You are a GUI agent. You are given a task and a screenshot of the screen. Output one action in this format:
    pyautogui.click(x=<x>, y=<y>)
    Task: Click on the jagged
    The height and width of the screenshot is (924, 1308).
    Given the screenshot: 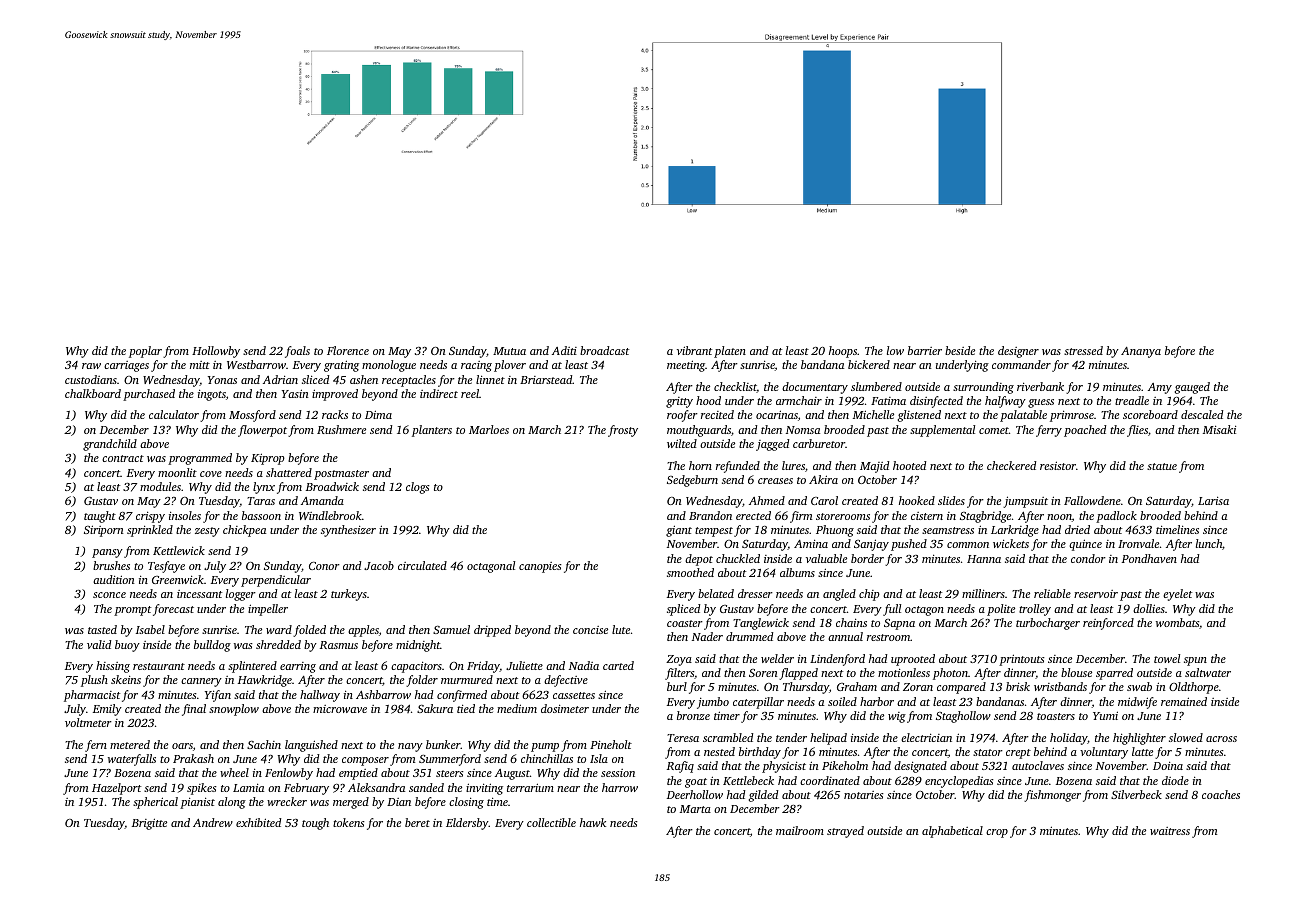 What is the action you would take?
    pyautogui.click(x=772, y=445)
